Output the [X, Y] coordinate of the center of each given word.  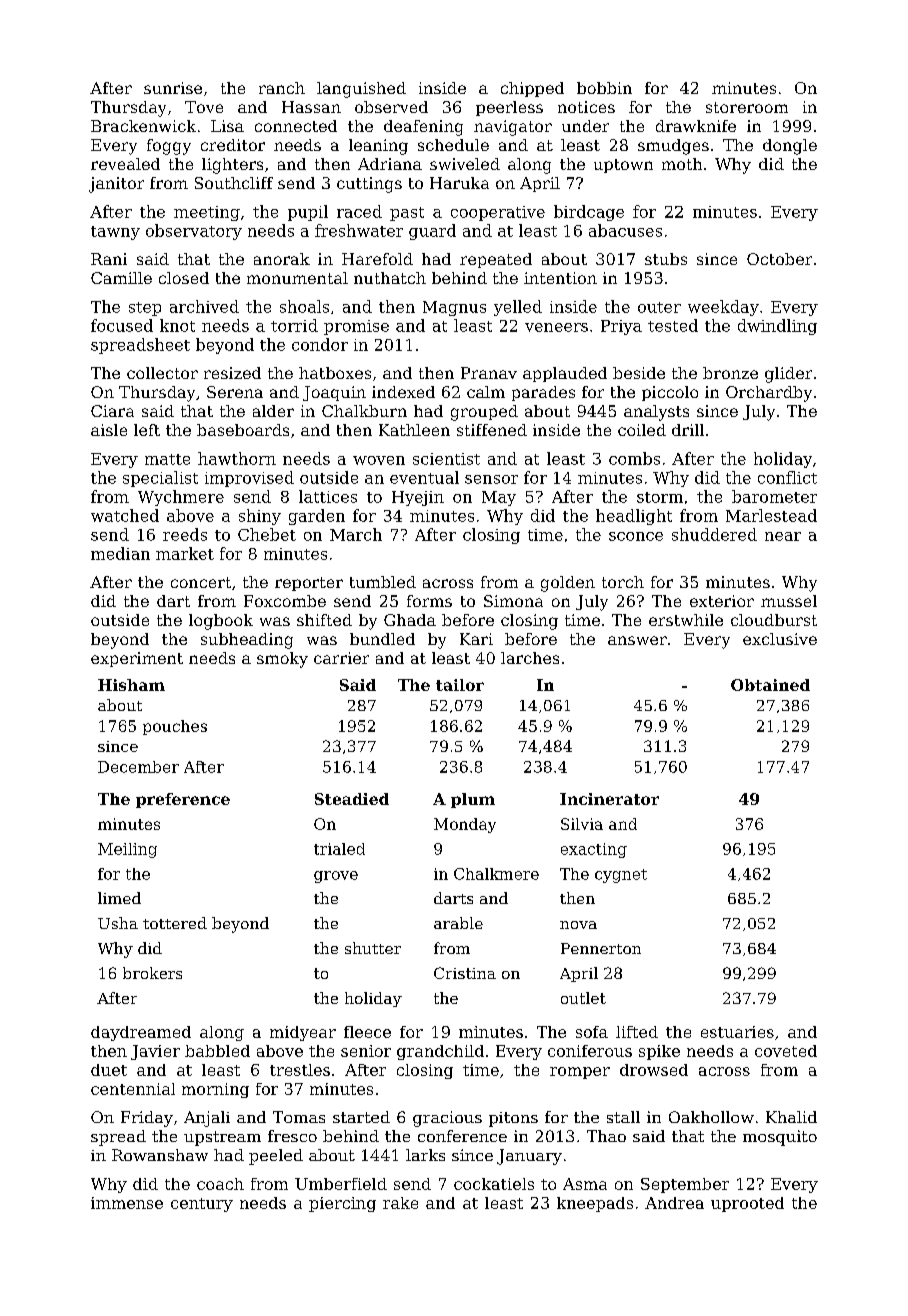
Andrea [674, 1203]
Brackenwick [143, 126]
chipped [532, 89]
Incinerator [609, 799]
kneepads [595, 1204]
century [202, 1205]
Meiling [127, 850]
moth [682, 164]
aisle [109, 430]
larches [530, 658]
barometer [774, 496]
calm [486, 392]
